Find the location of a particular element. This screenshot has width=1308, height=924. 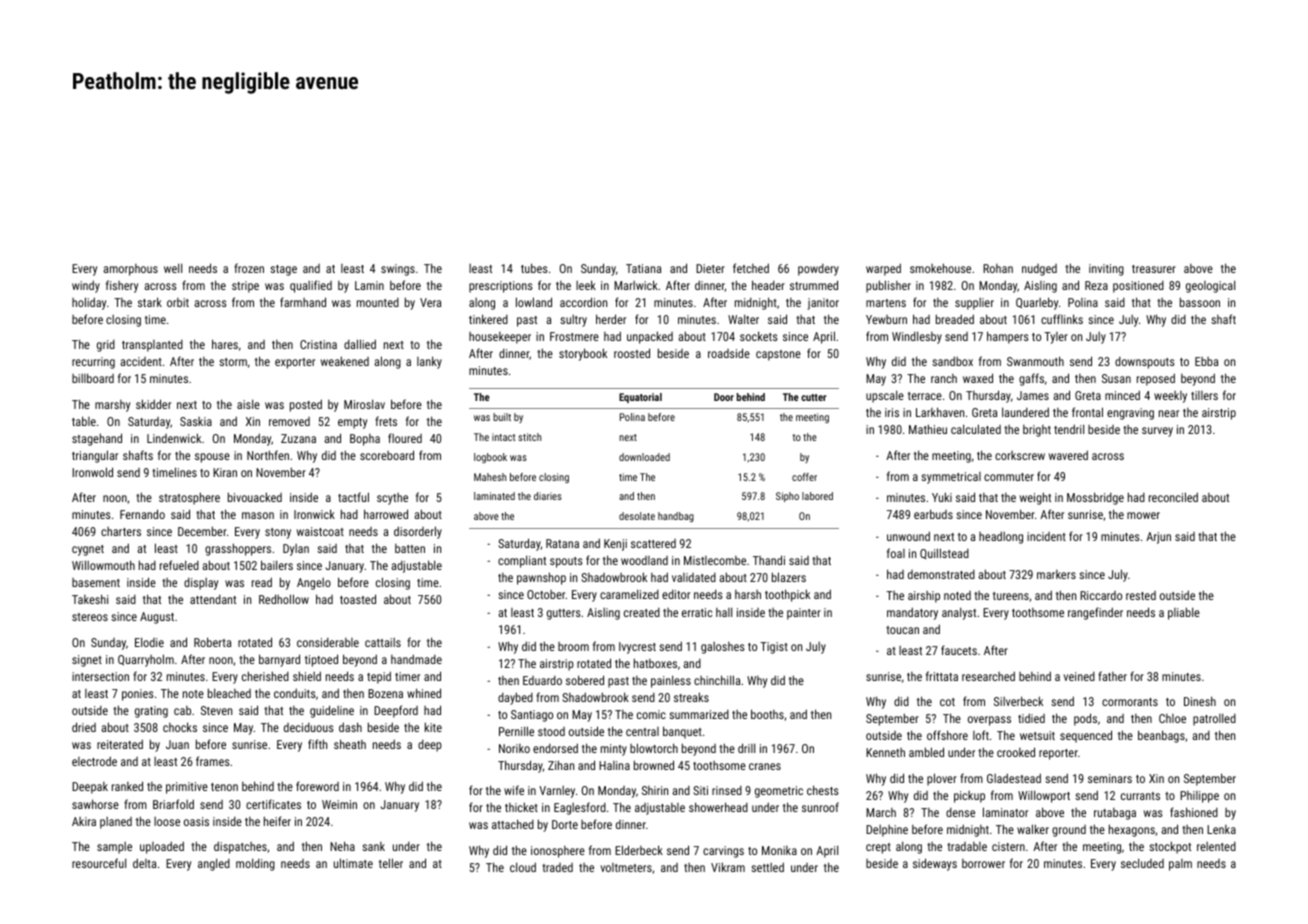

treasurer is located at coordinates (1154, 269).
